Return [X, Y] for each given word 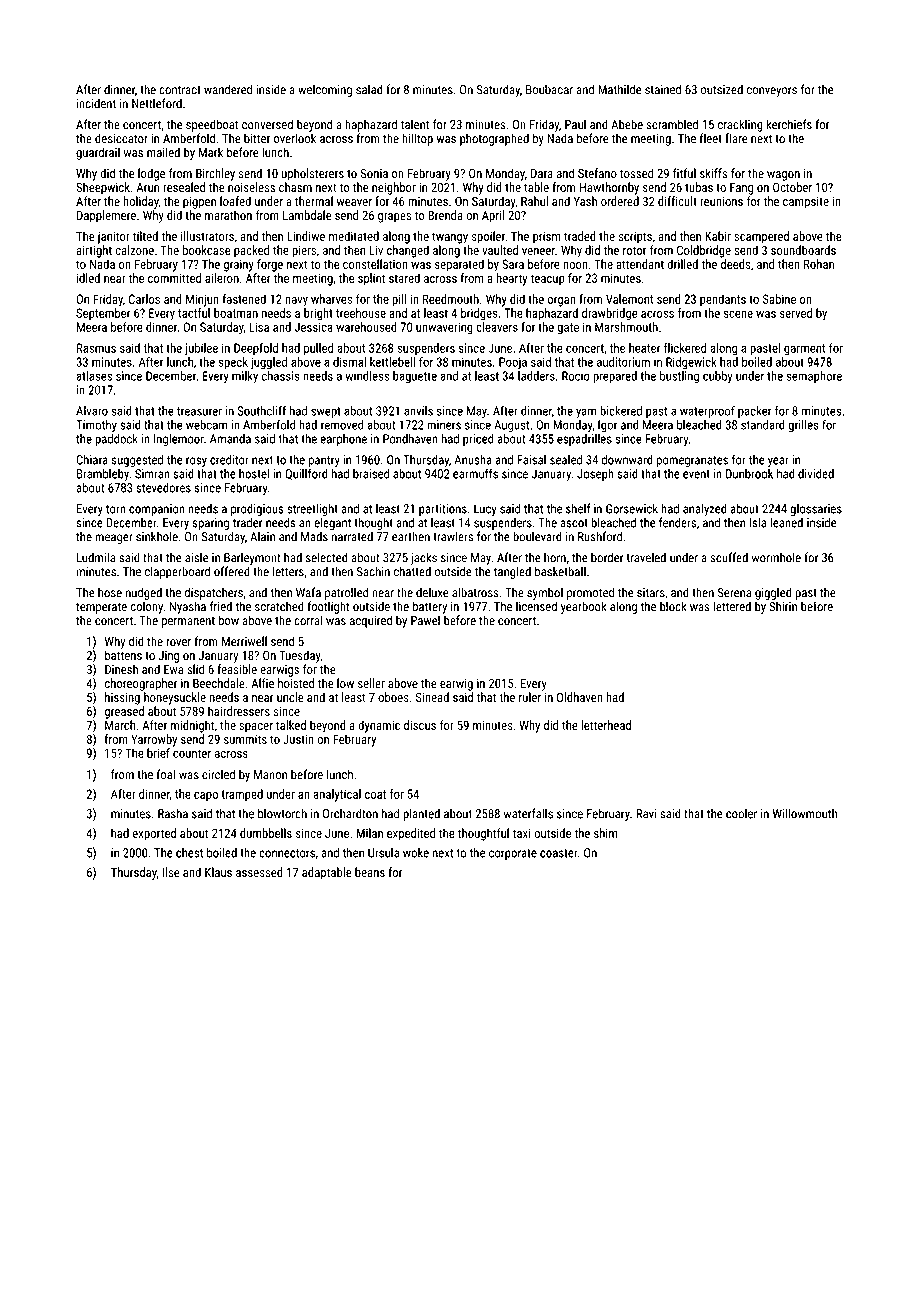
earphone [343, 440]
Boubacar [549, 89]
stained [663, 89]
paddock [116, 440]
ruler [530, 697]
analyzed [705, 509]
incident [96, 103]
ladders [536, 376]
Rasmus [96, 348]
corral [308, 620]
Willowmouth [805, 813]
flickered [685, 348]
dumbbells [266, 833]
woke [416, 853]
